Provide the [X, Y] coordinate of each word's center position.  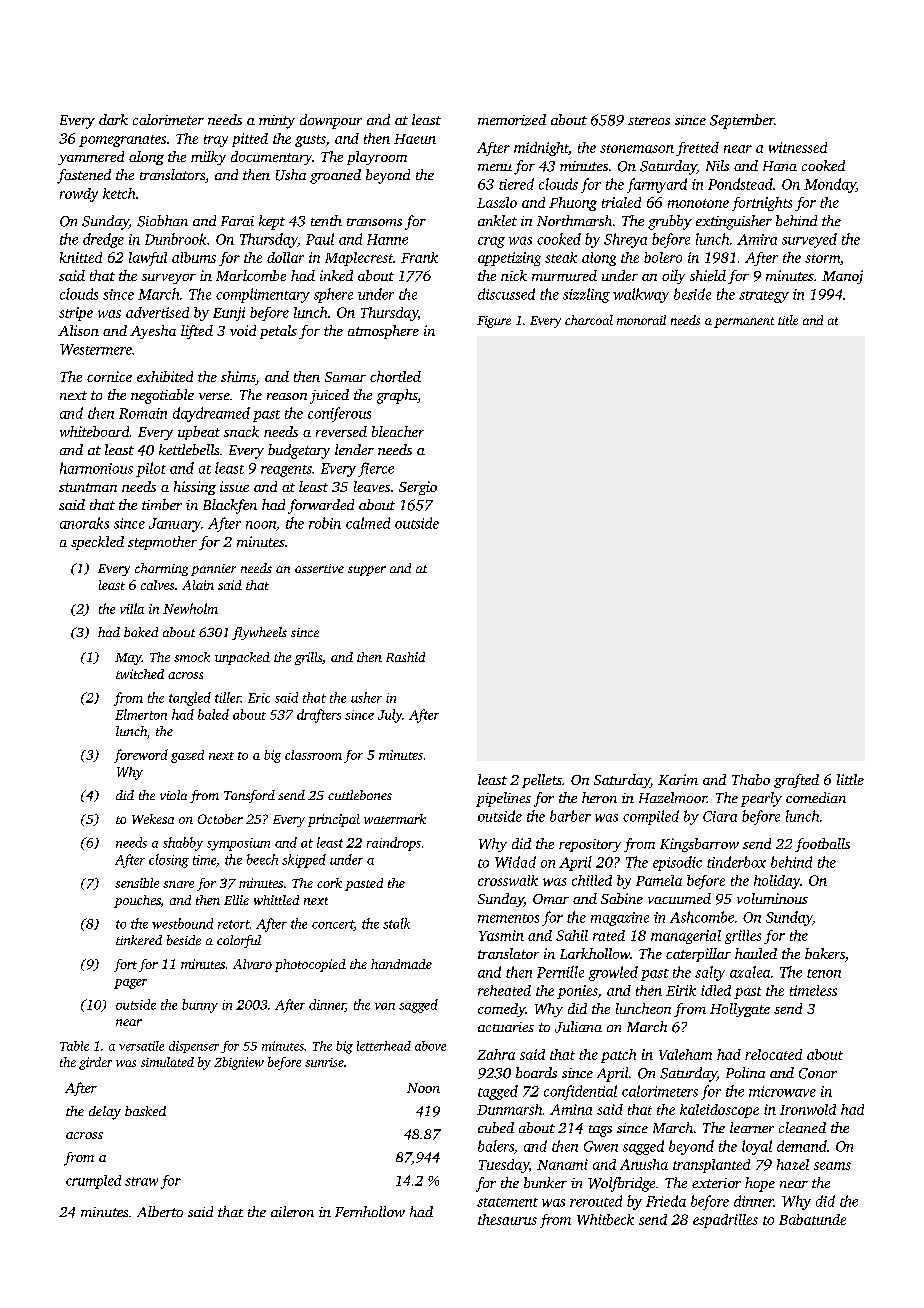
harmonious [96, 468]
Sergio [418, 488]
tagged [498, 1092]
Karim [678, 779]
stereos [649, 121]
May [128, 659]
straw [141, 1181]
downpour [331, 121]
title [788, 320]
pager [130, 984]
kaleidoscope [719, 1111]
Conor [818, 1073]
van [385, 1006]
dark [113, 119]
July [390, 716]
